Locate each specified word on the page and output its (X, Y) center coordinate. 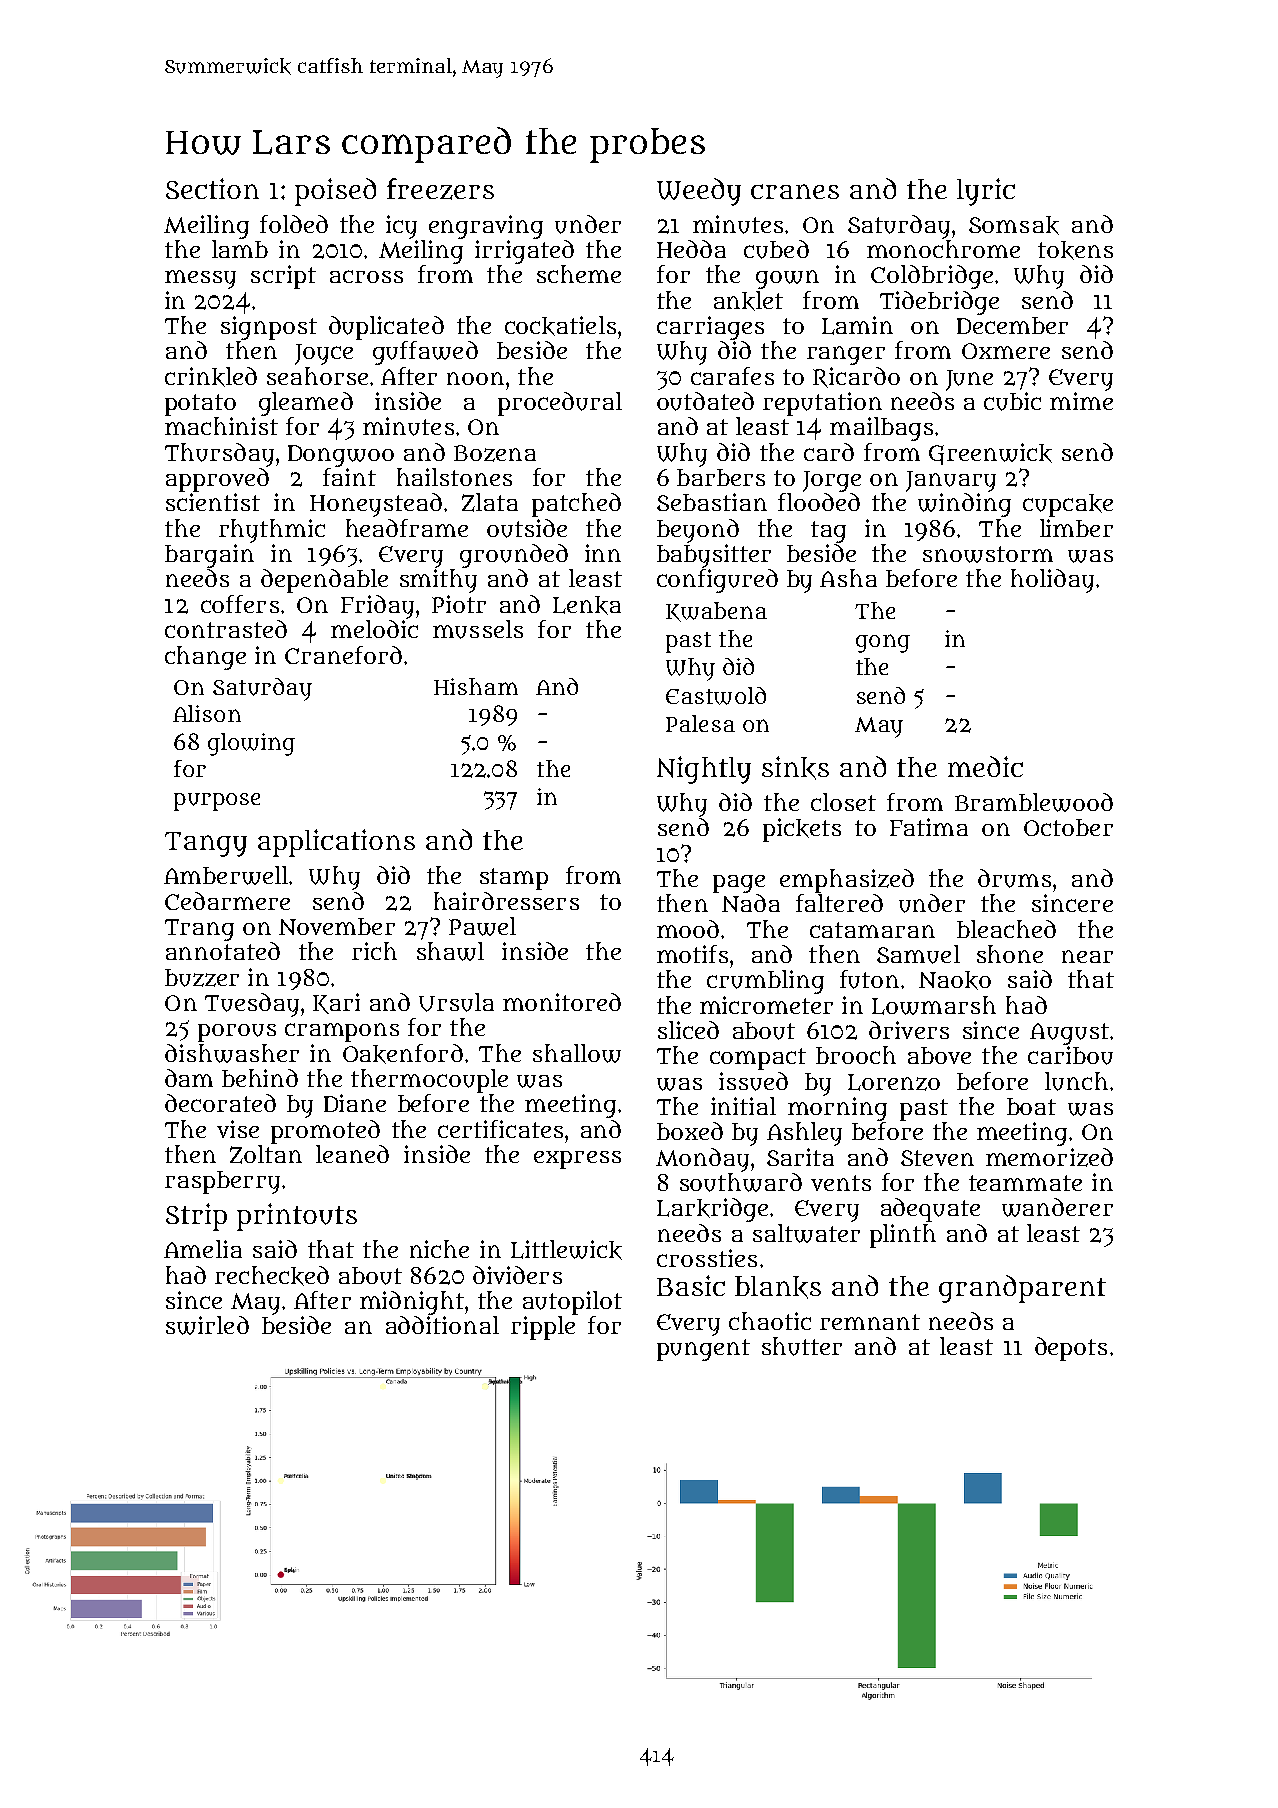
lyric (986, 192)
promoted (325, 1132)
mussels (478, 629)
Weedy (699, 192)
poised (335, 192)
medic (985, 766)
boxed (690, 1131)
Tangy (206, 844)
